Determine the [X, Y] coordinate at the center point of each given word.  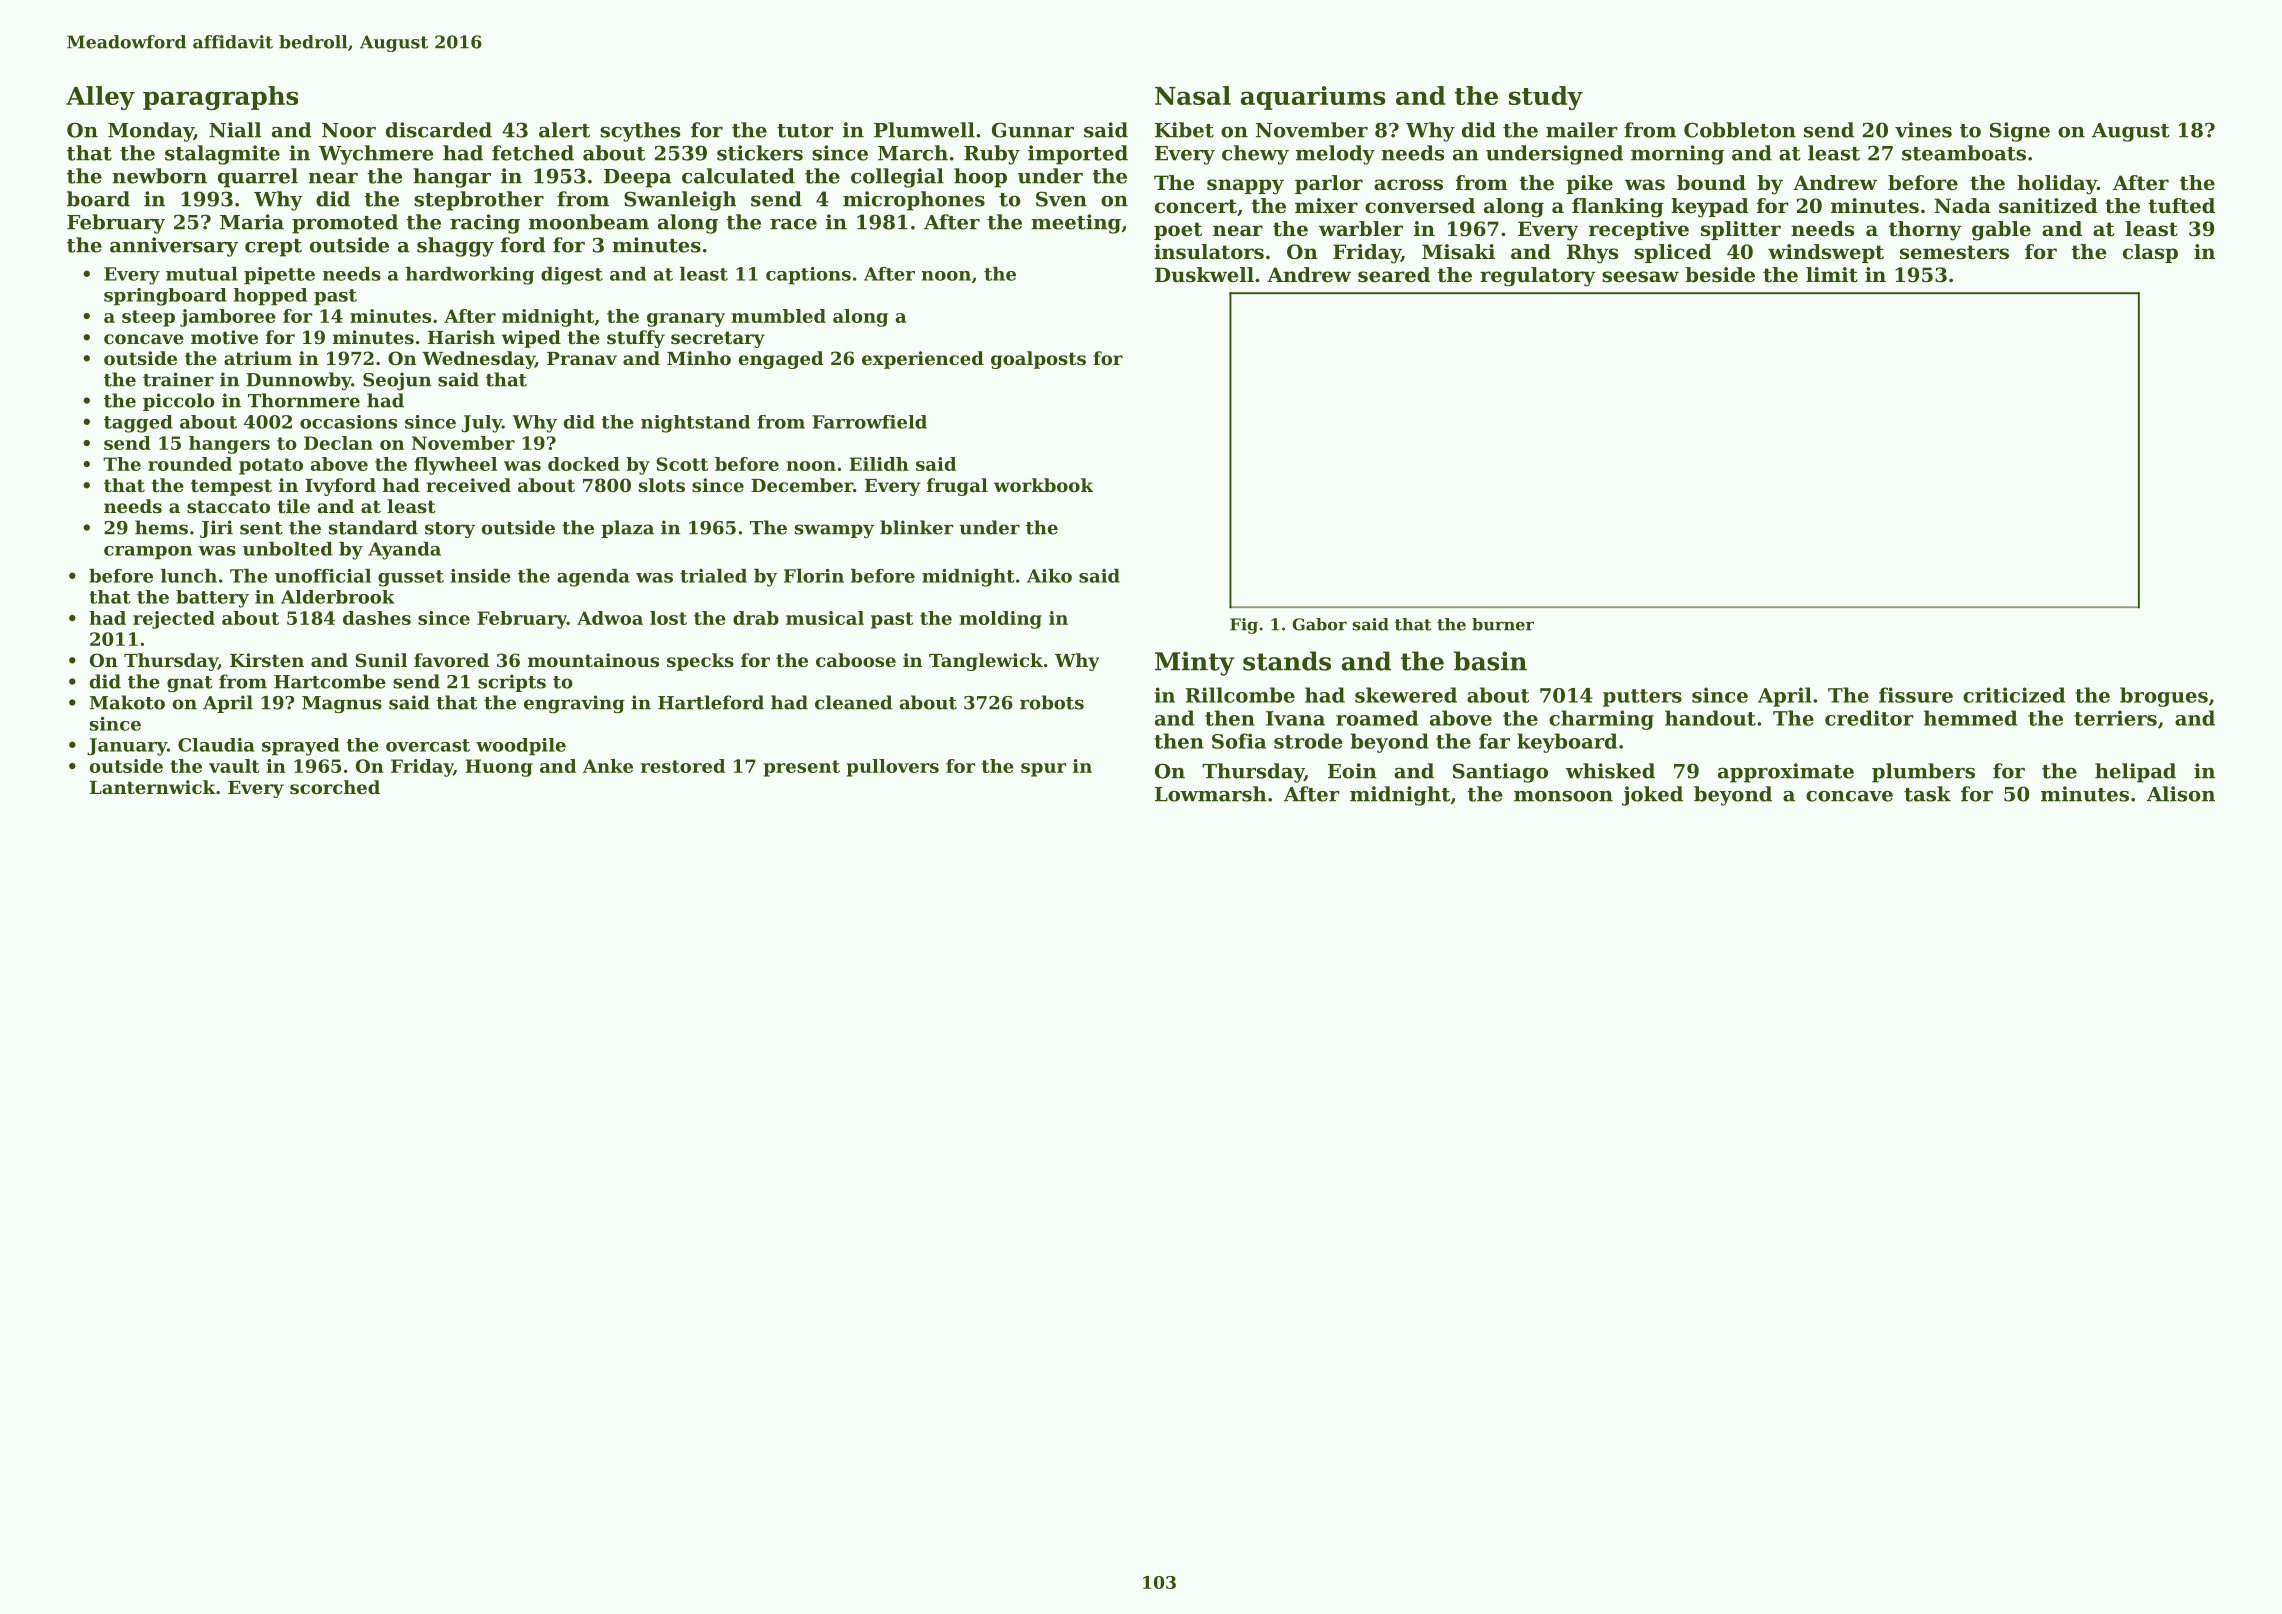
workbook [1043, 485]
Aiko [1049, 576]
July [481, 424]
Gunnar [1033, 130]
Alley [100, 98]
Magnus [342, 704]
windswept [1826, 253]
